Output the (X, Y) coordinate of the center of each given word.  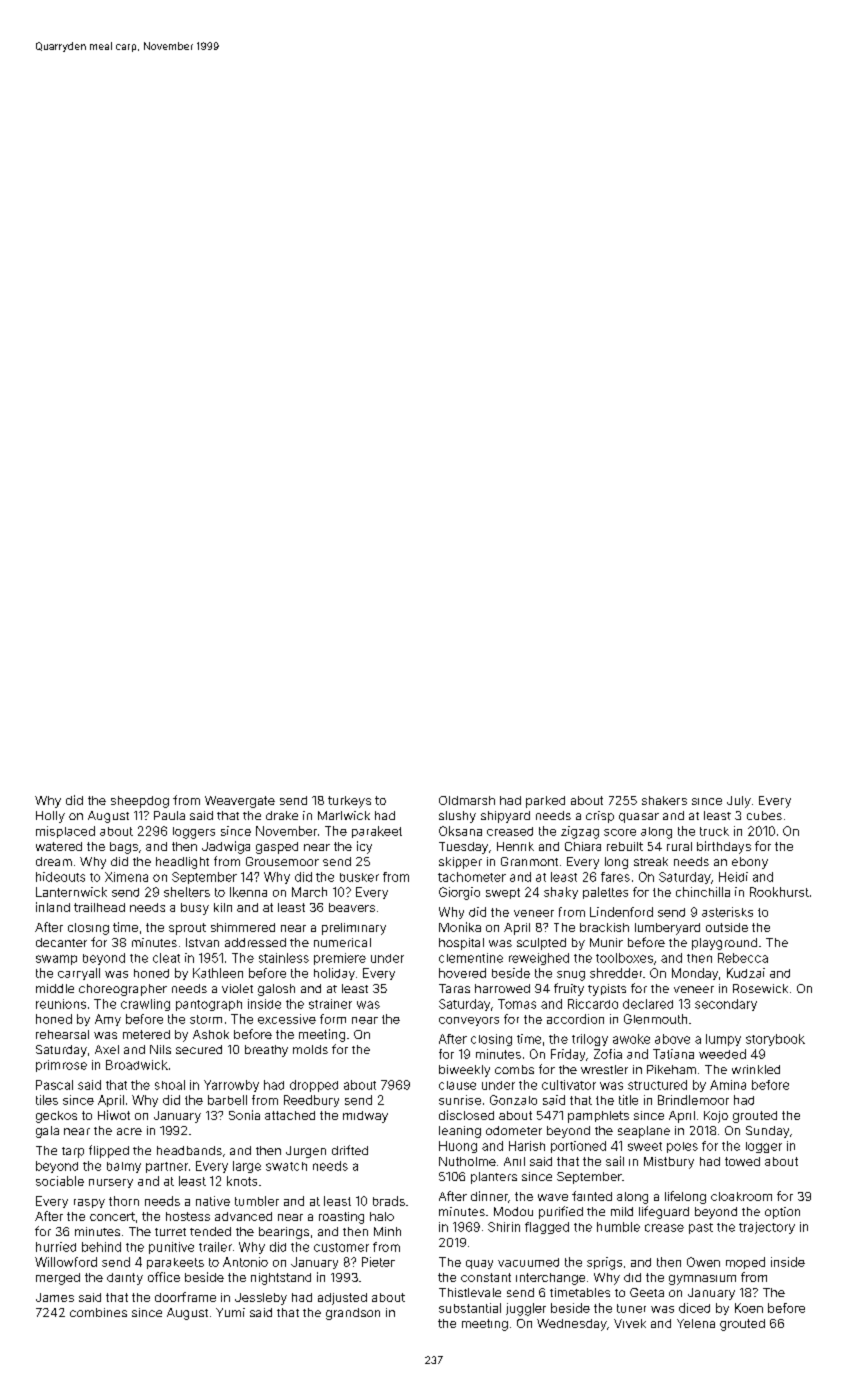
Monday (695, 974)
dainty (125, 1279)
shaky (561, 893)
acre (129, 1131)
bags (124, 848)
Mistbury (669, 1163)
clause (457, 1085)
